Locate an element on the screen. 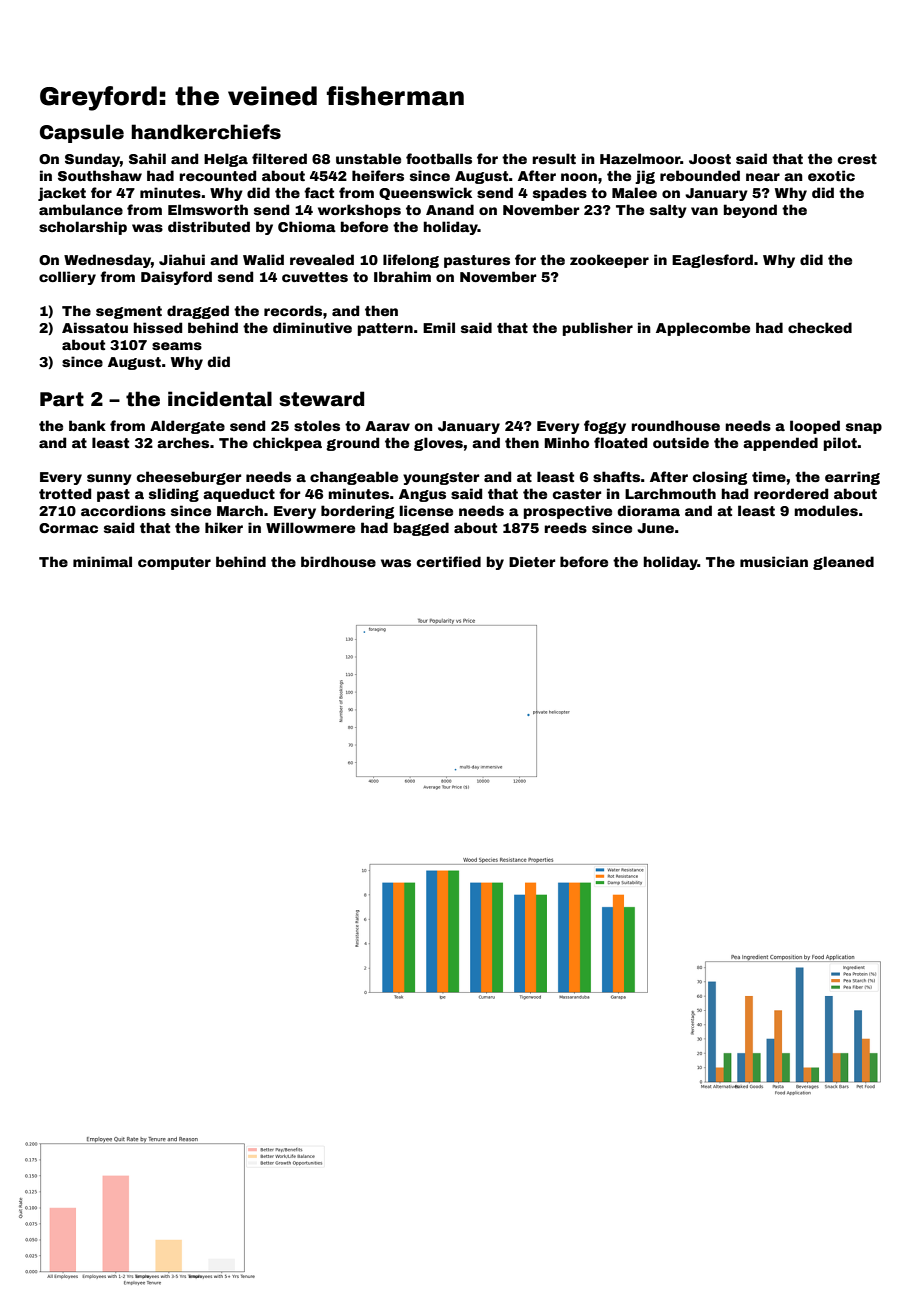 The width and height of the screenshot is (924, 1308). Cormac is located at coordinates (68, 528).
